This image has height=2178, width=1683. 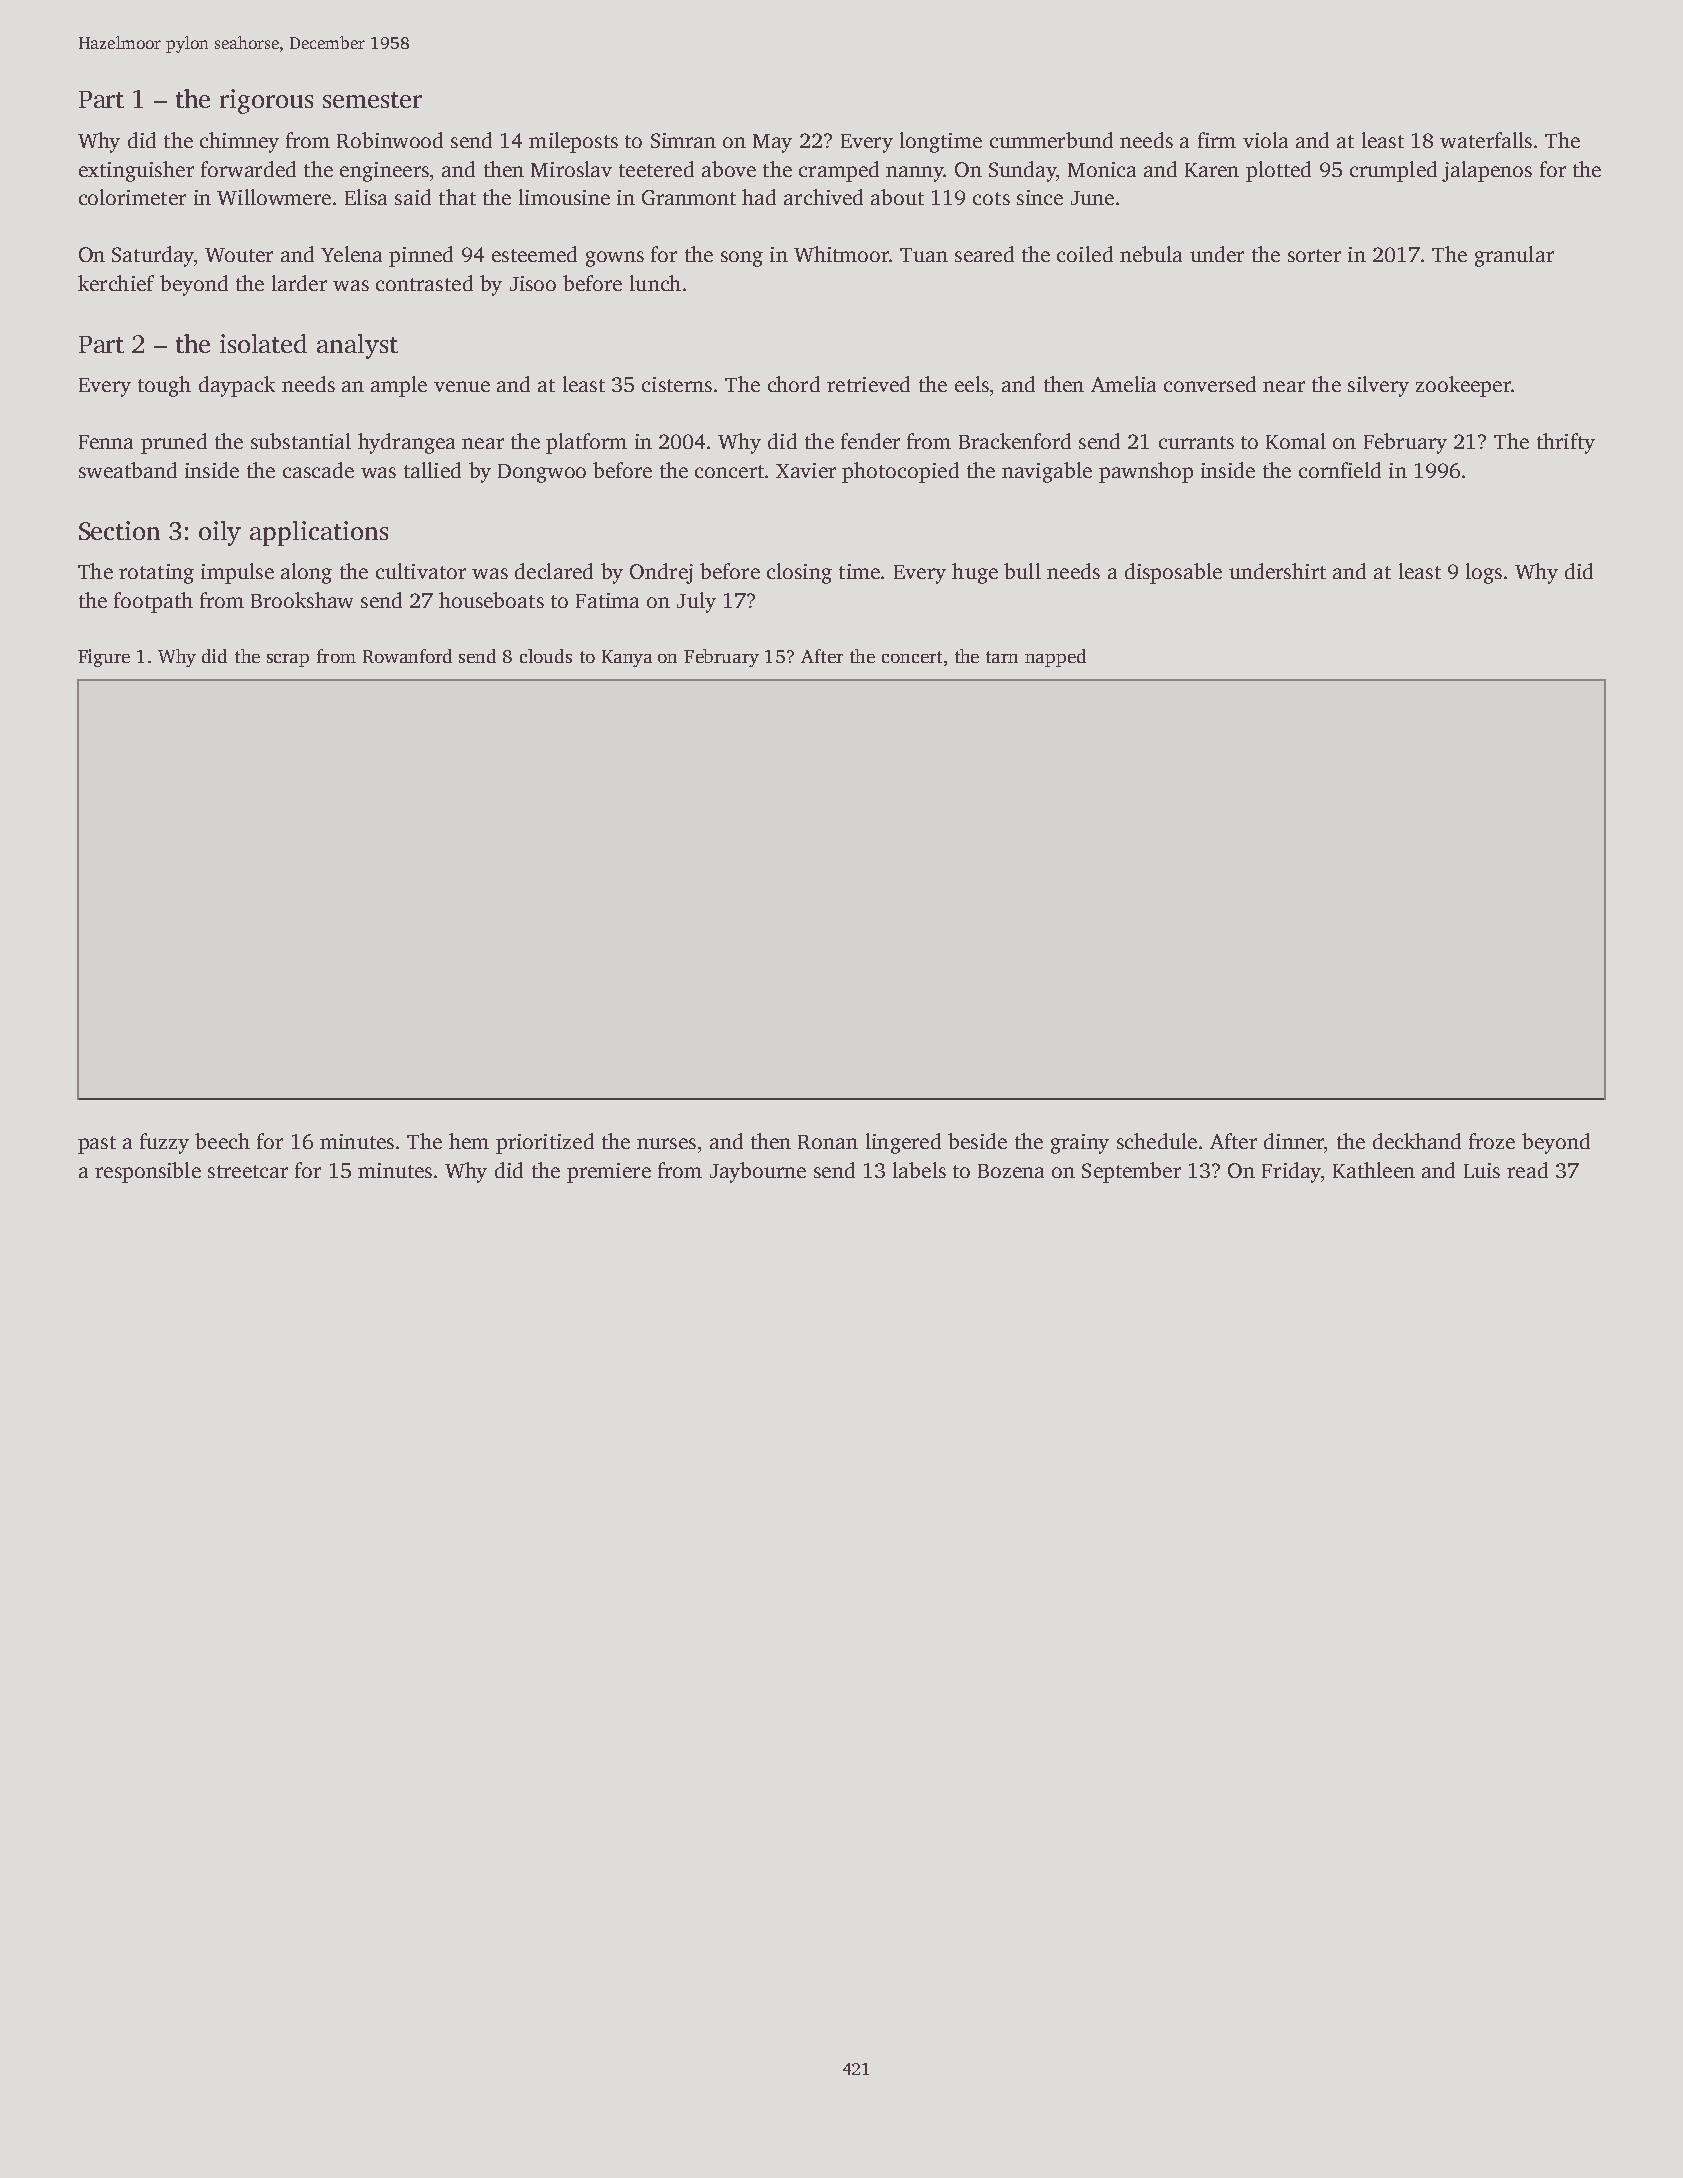 I want to click on song, so click(x=742, y=259).
